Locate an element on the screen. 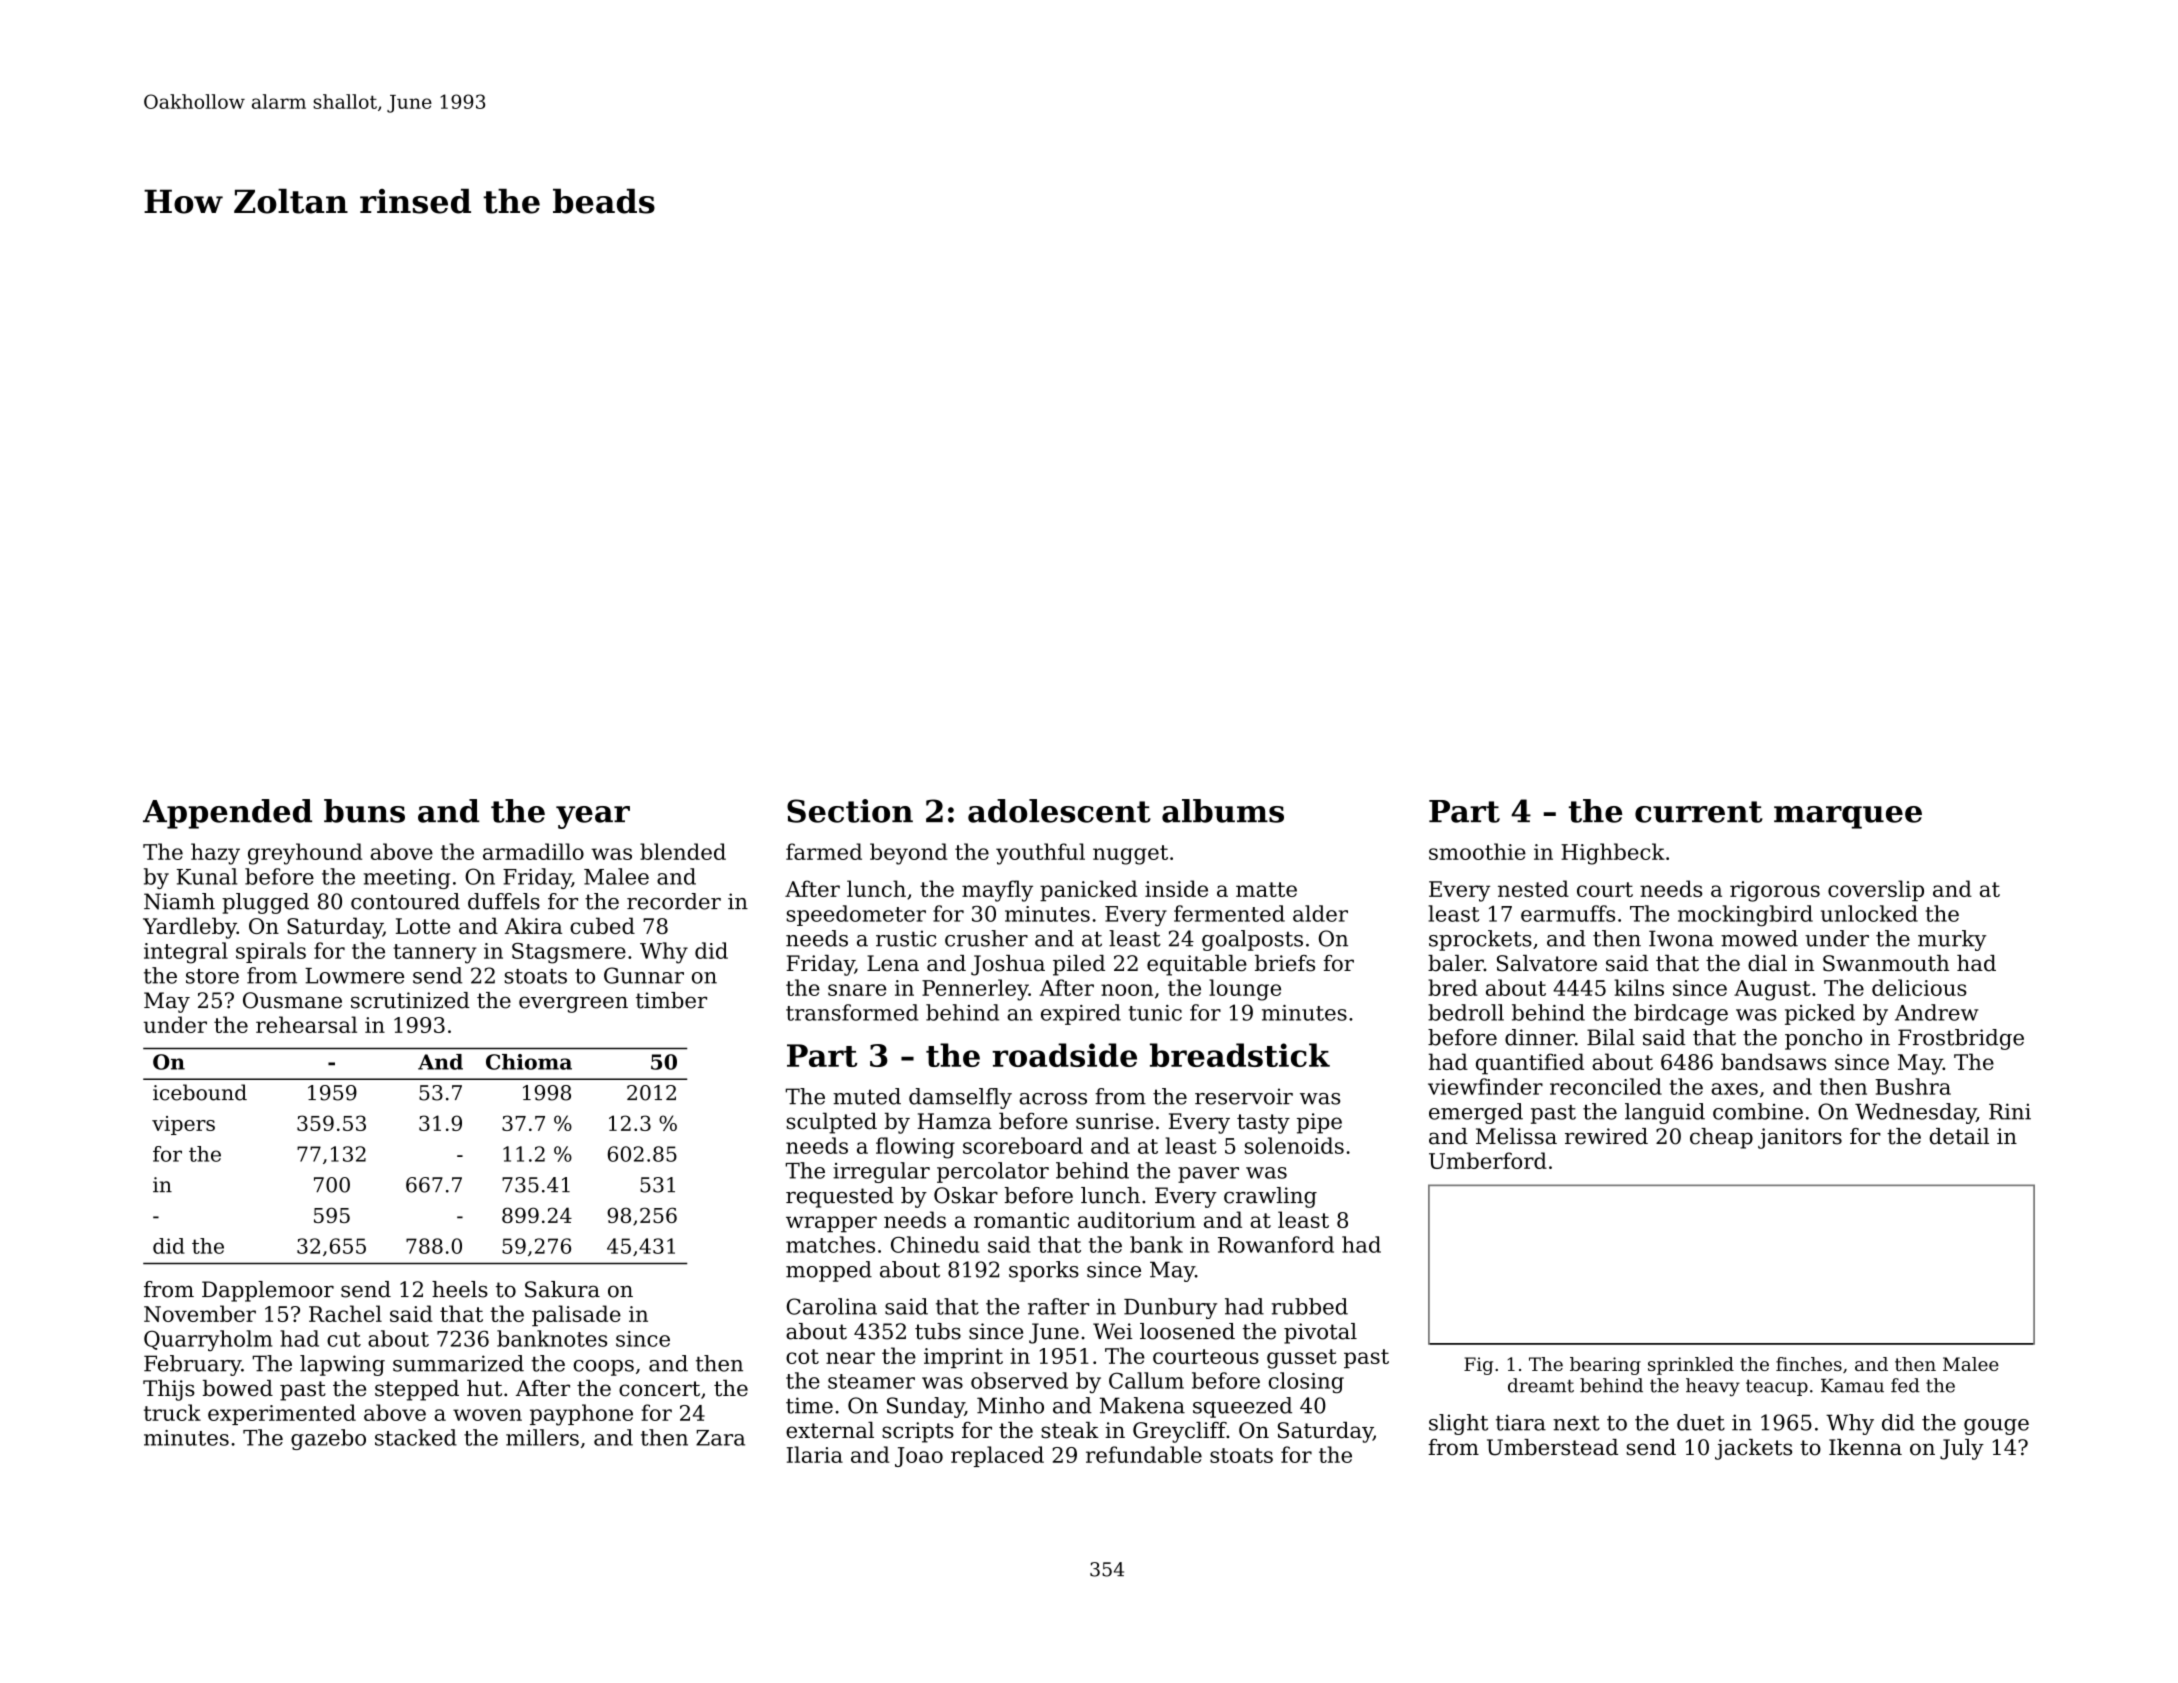 This screenshot has width=2178, height=1683. hazy is located at coordinates (215, 854).
